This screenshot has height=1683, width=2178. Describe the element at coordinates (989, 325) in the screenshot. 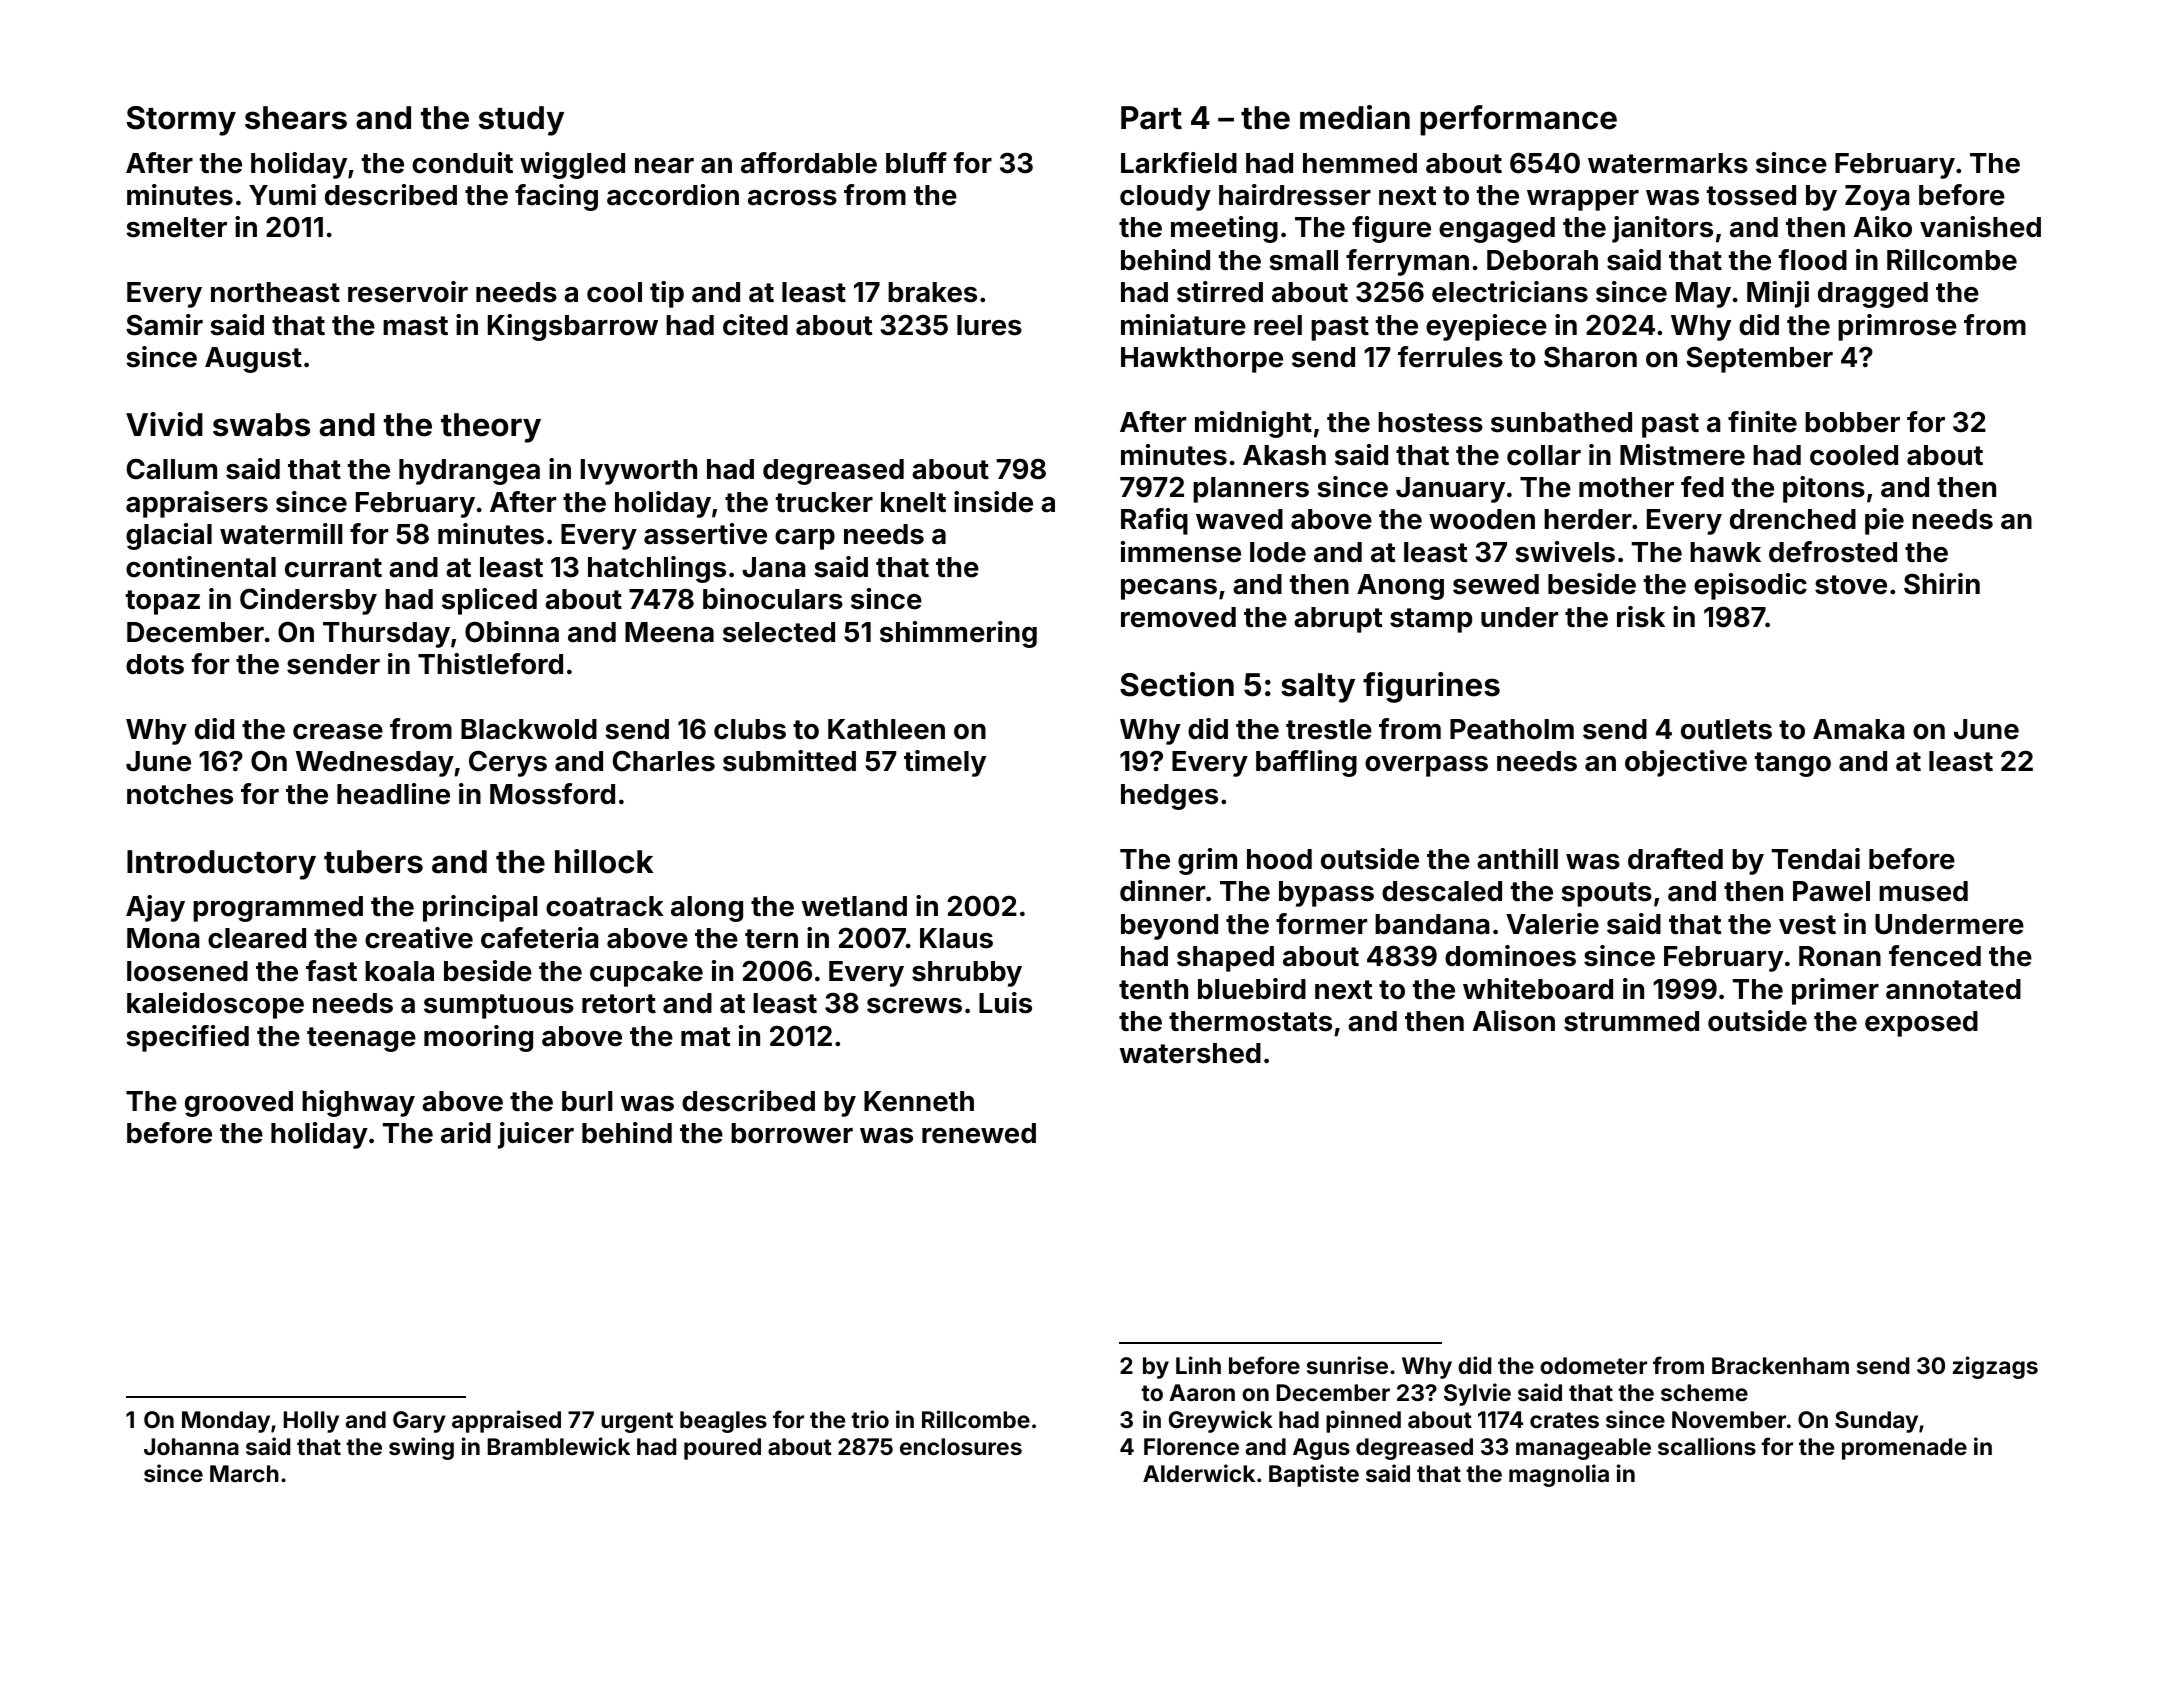

I see `lures` at that location.
